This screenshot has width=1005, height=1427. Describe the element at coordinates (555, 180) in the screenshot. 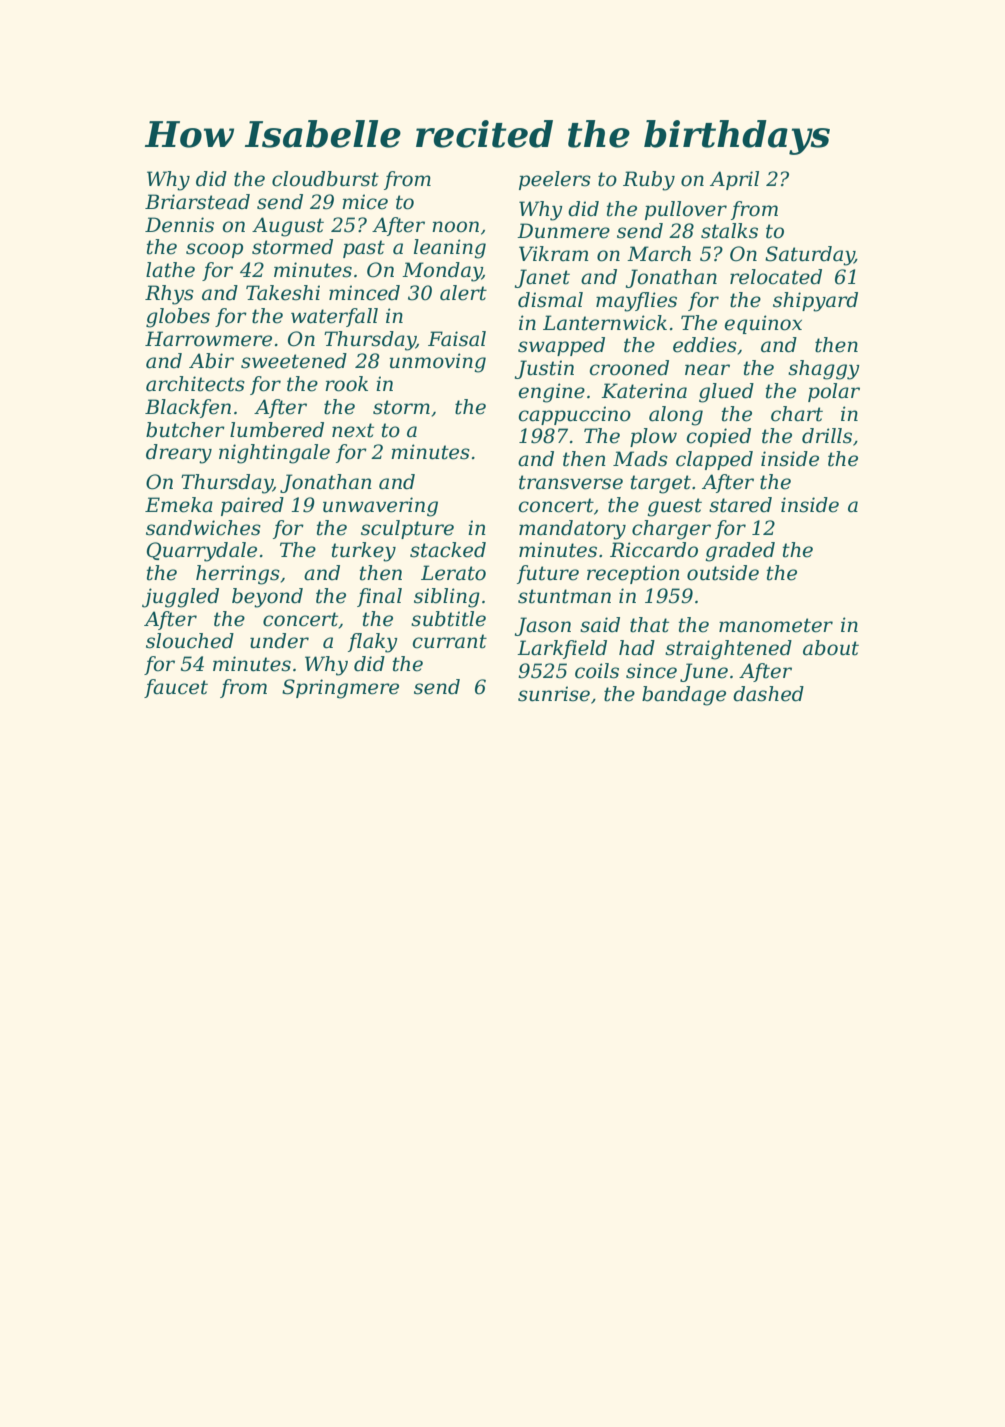

I see `peelers` at that location.
